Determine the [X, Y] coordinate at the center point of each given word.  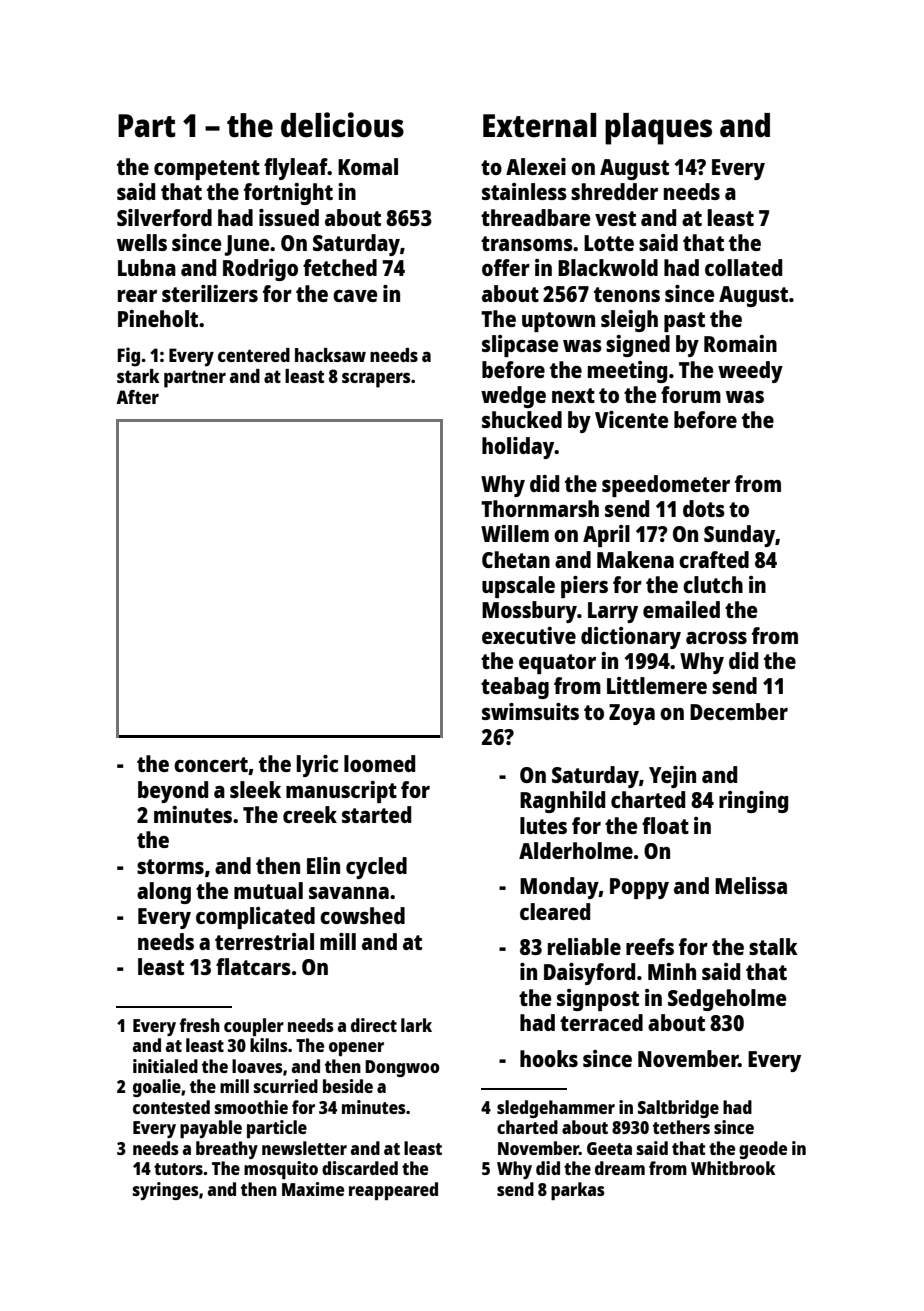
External [539, 125]
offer [506, 267]
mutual [268, 890]
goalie [157, 1088]
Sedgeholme [727, 1000]
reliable [584, 946]
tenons [627, 294]
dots [704, 508]
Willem [515, 533]
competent [207, 170]
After [137, 397]
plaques [658, 129]
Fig [129, 357]
